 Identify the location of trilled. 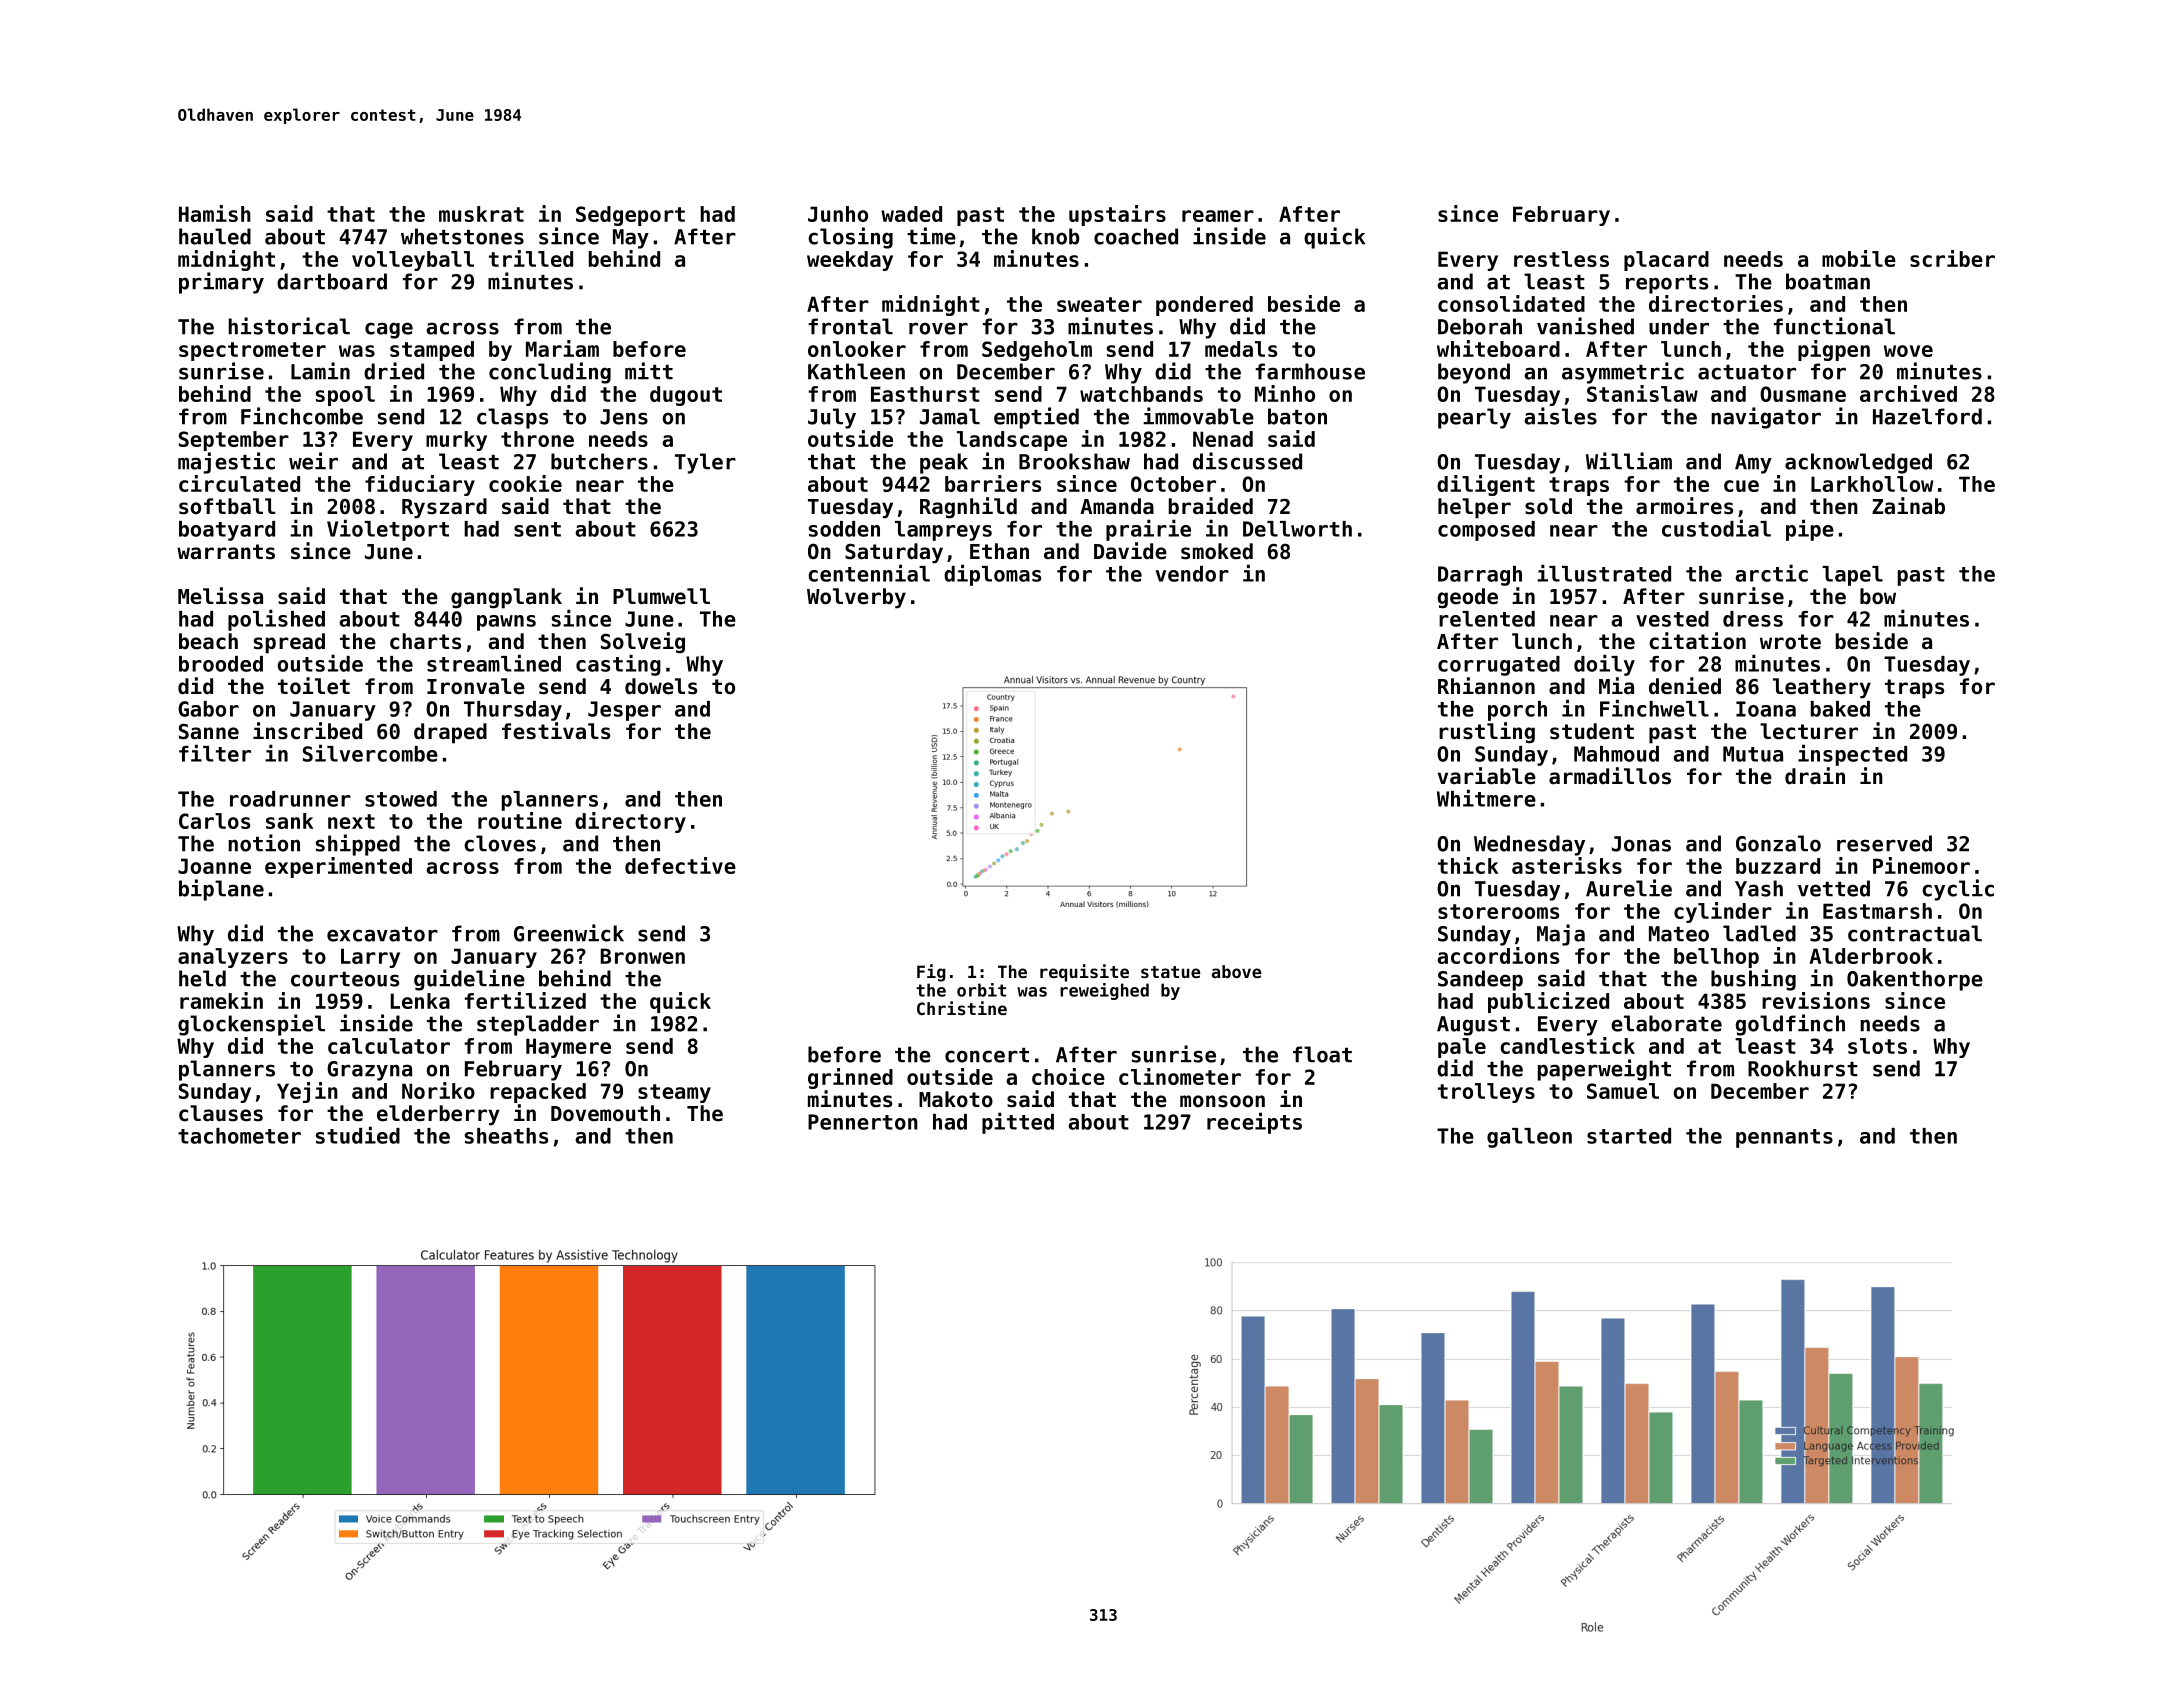
(531, 258).
